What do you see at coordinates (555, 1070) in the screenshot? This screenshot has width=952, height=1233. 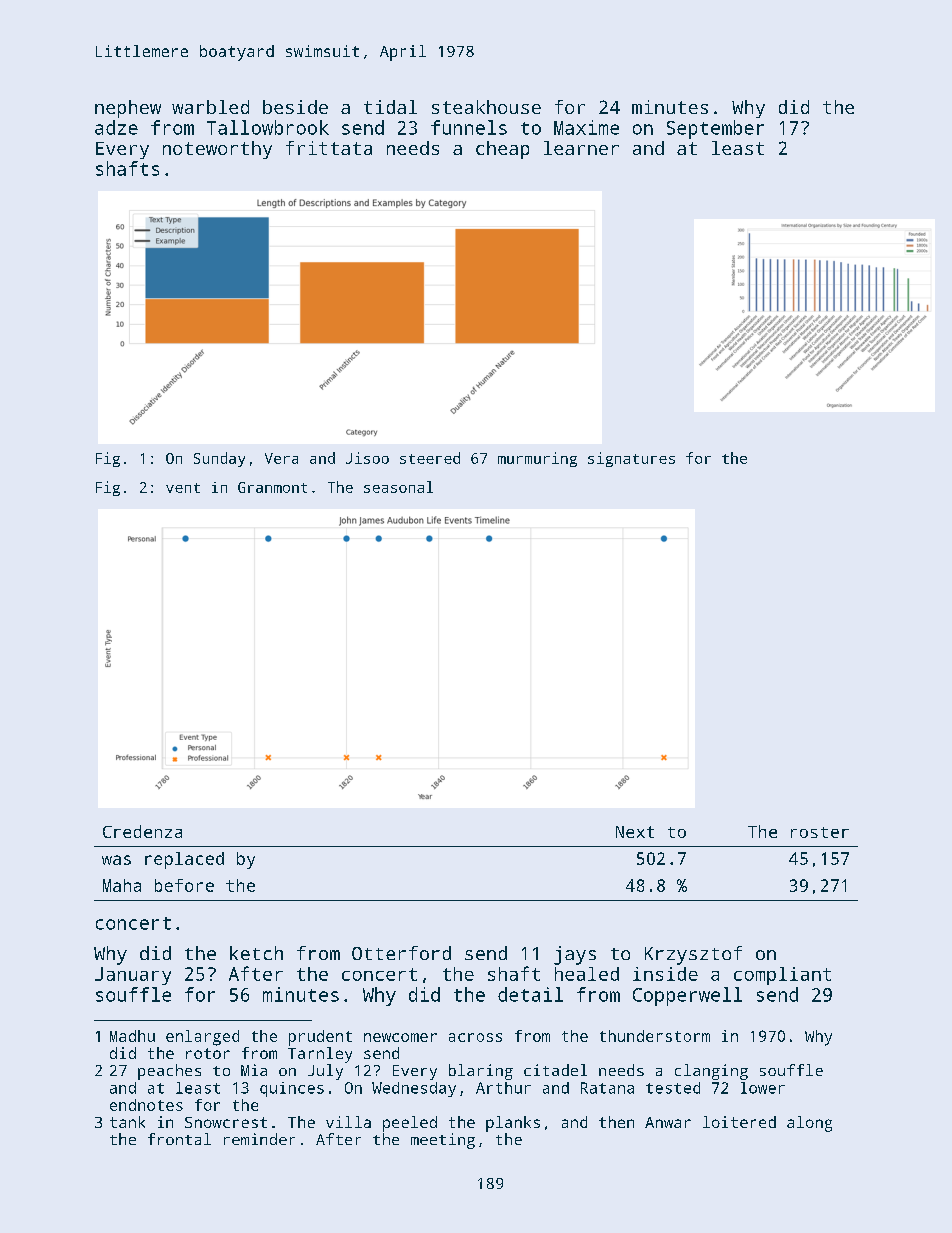 I see `citadel` at bounding box center [555, 1070].
